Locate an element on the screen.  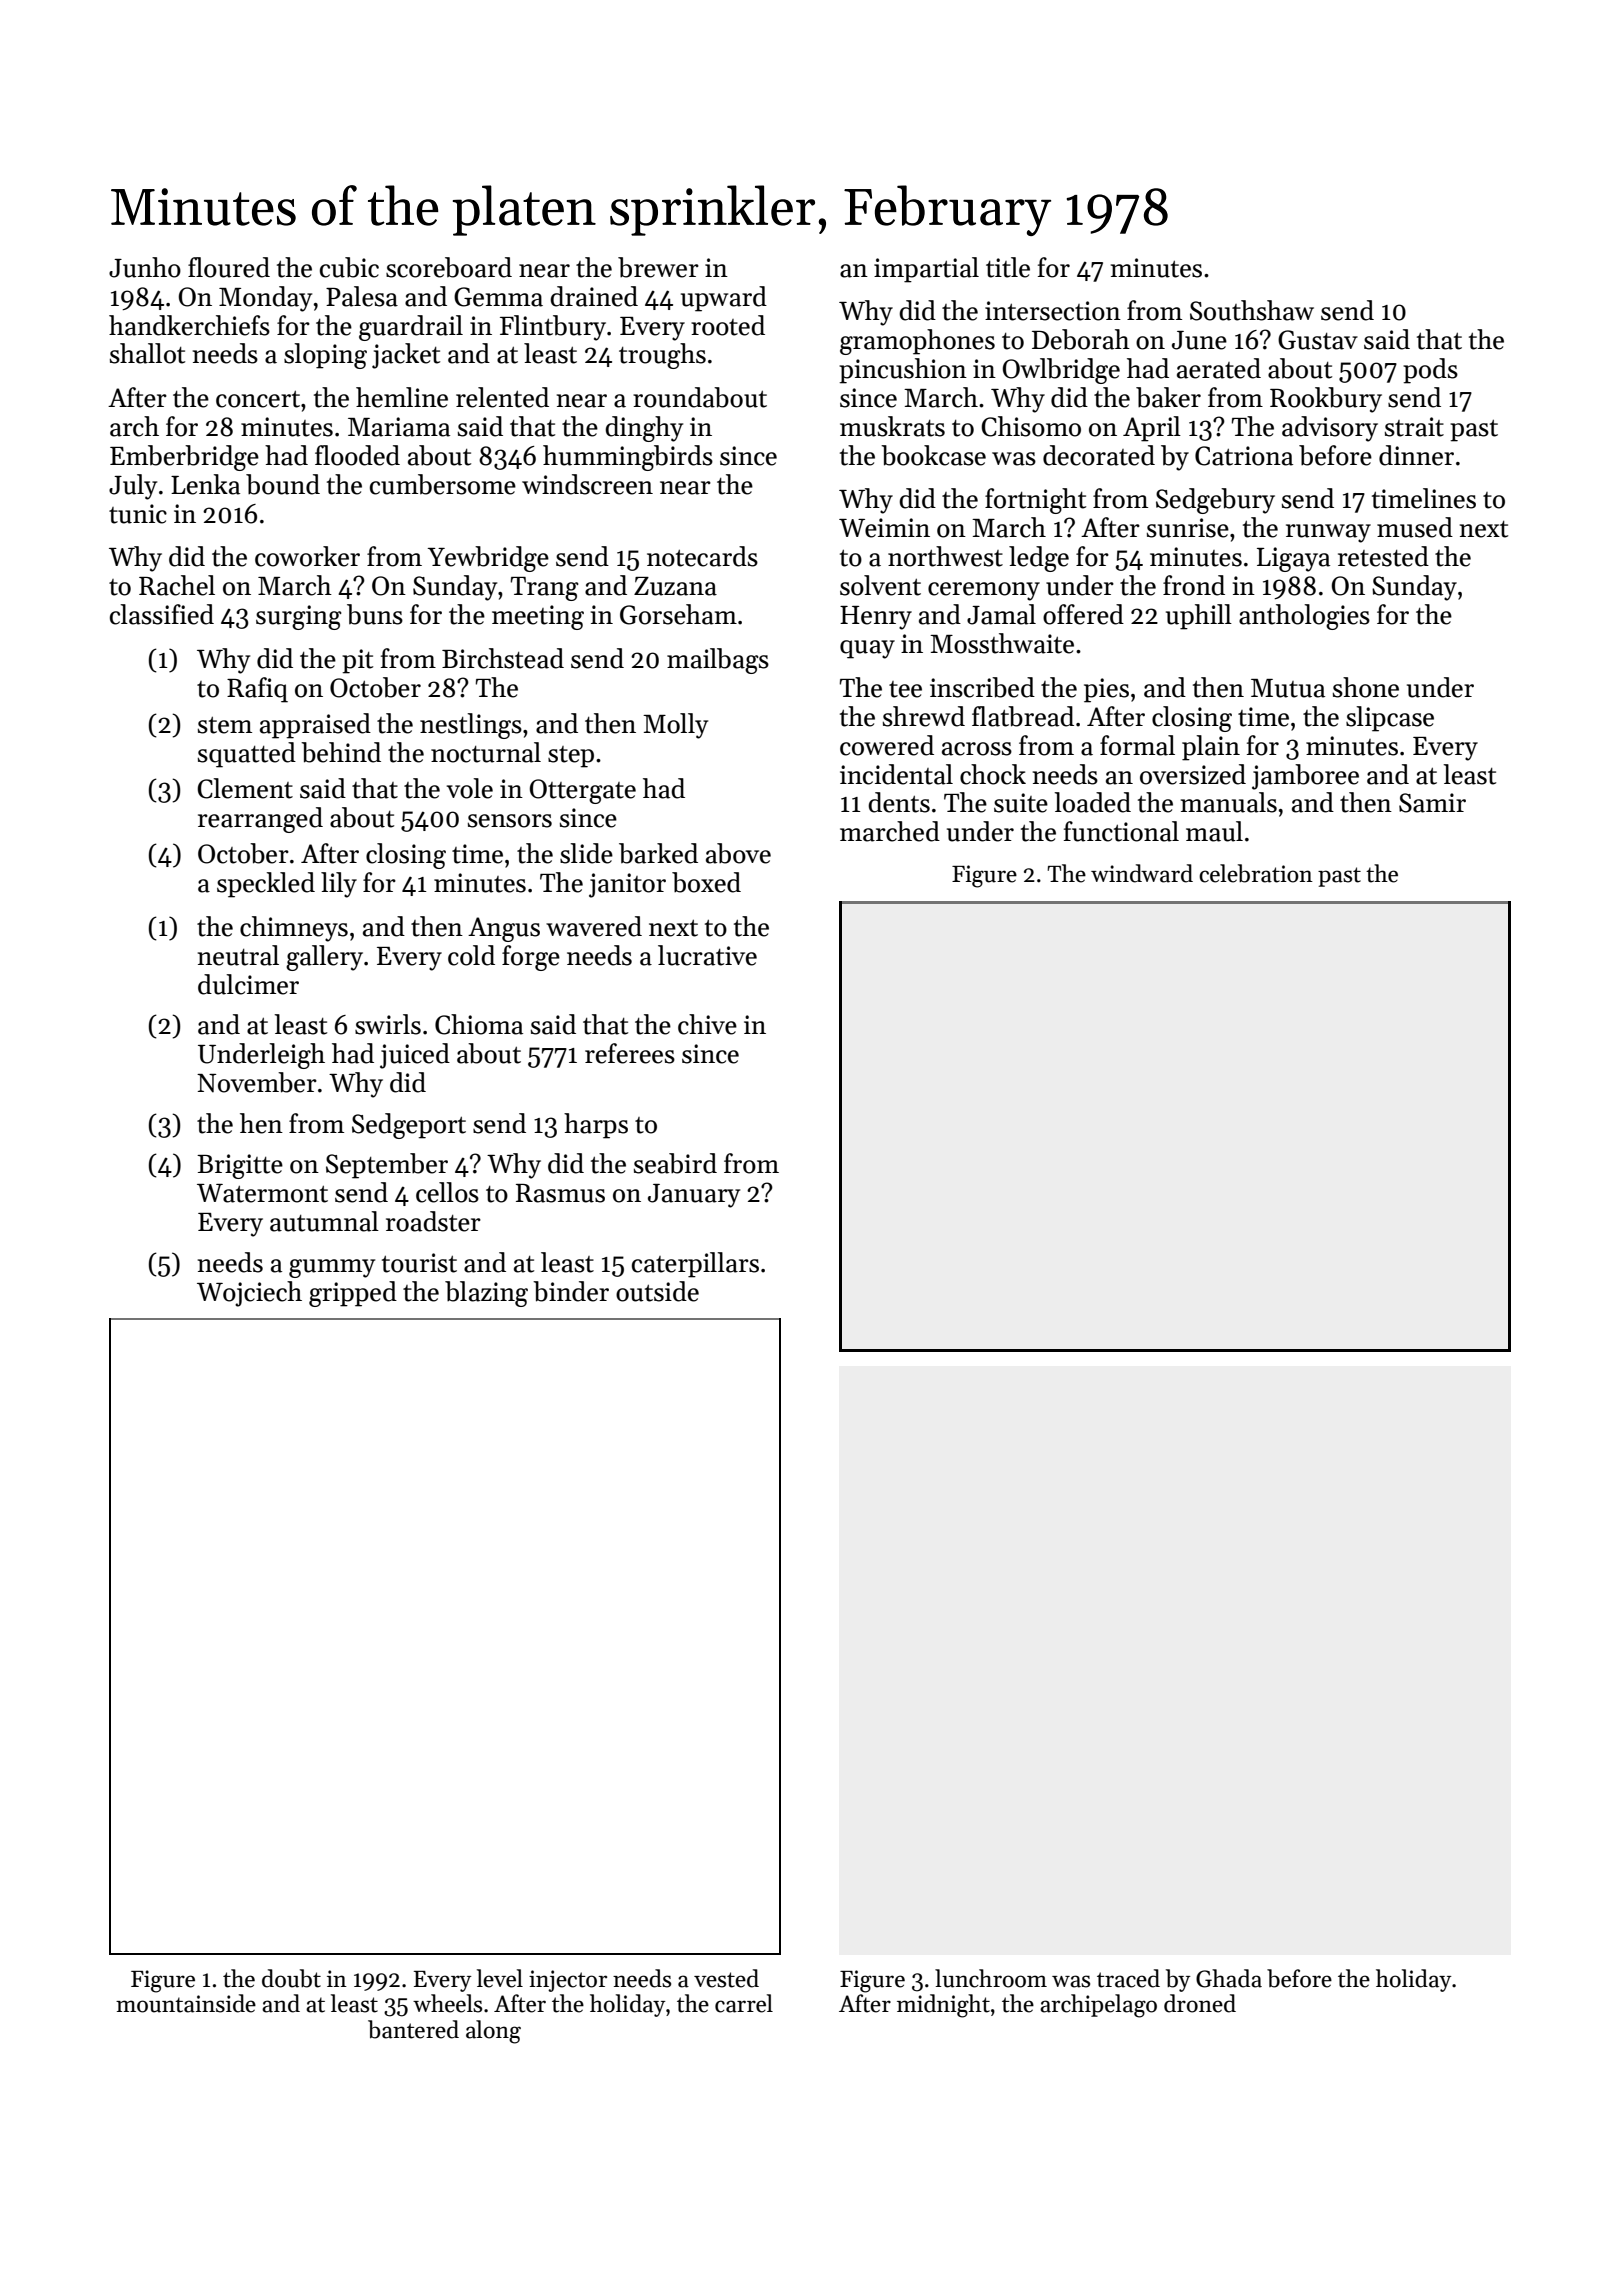
celebration is located at coordinates (1256, 873).
